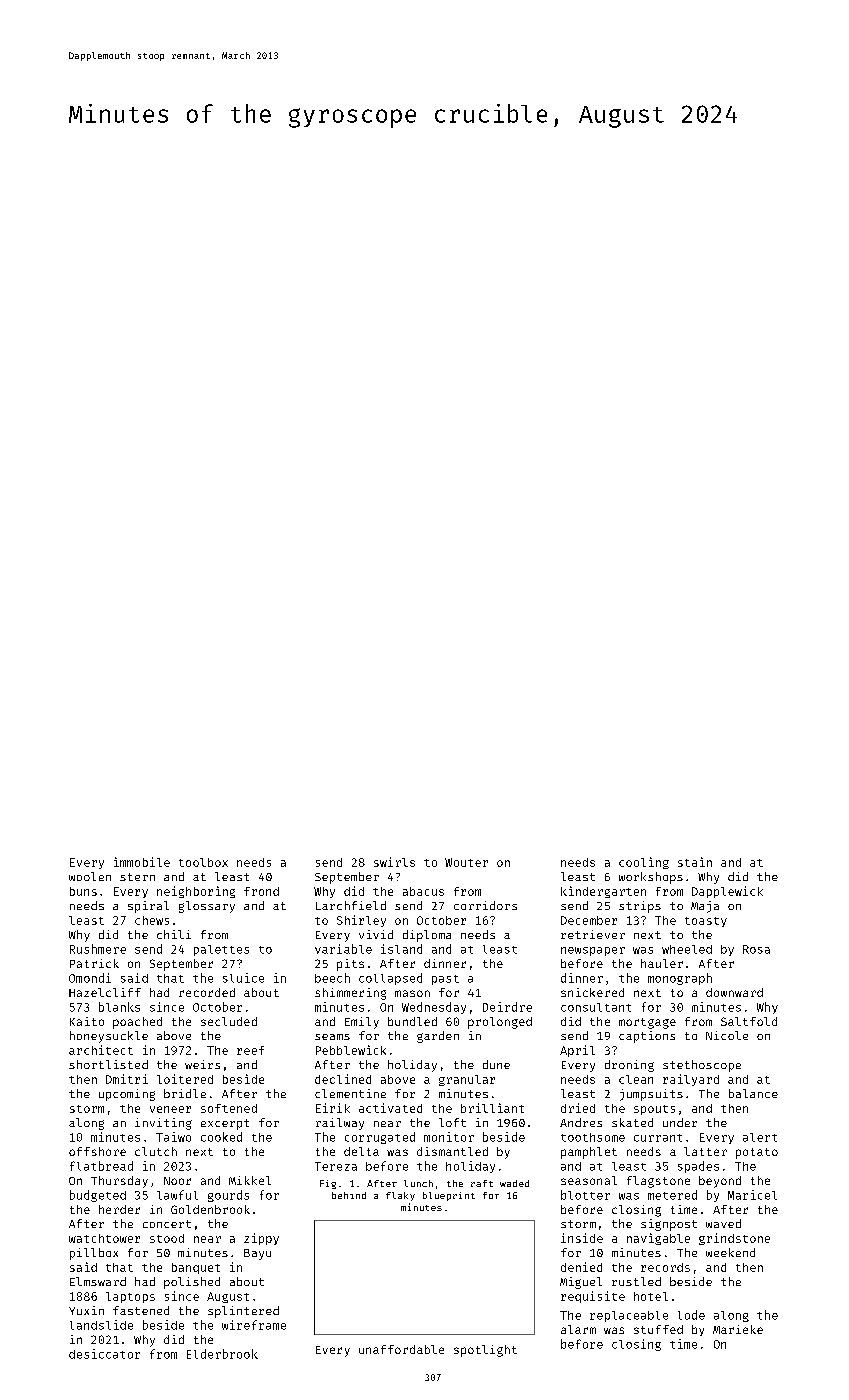 The image size is (849, 1400). What do you see at coordinates (394, 862) in the document?
I see `swirls` at bounding box center [394, 862].
